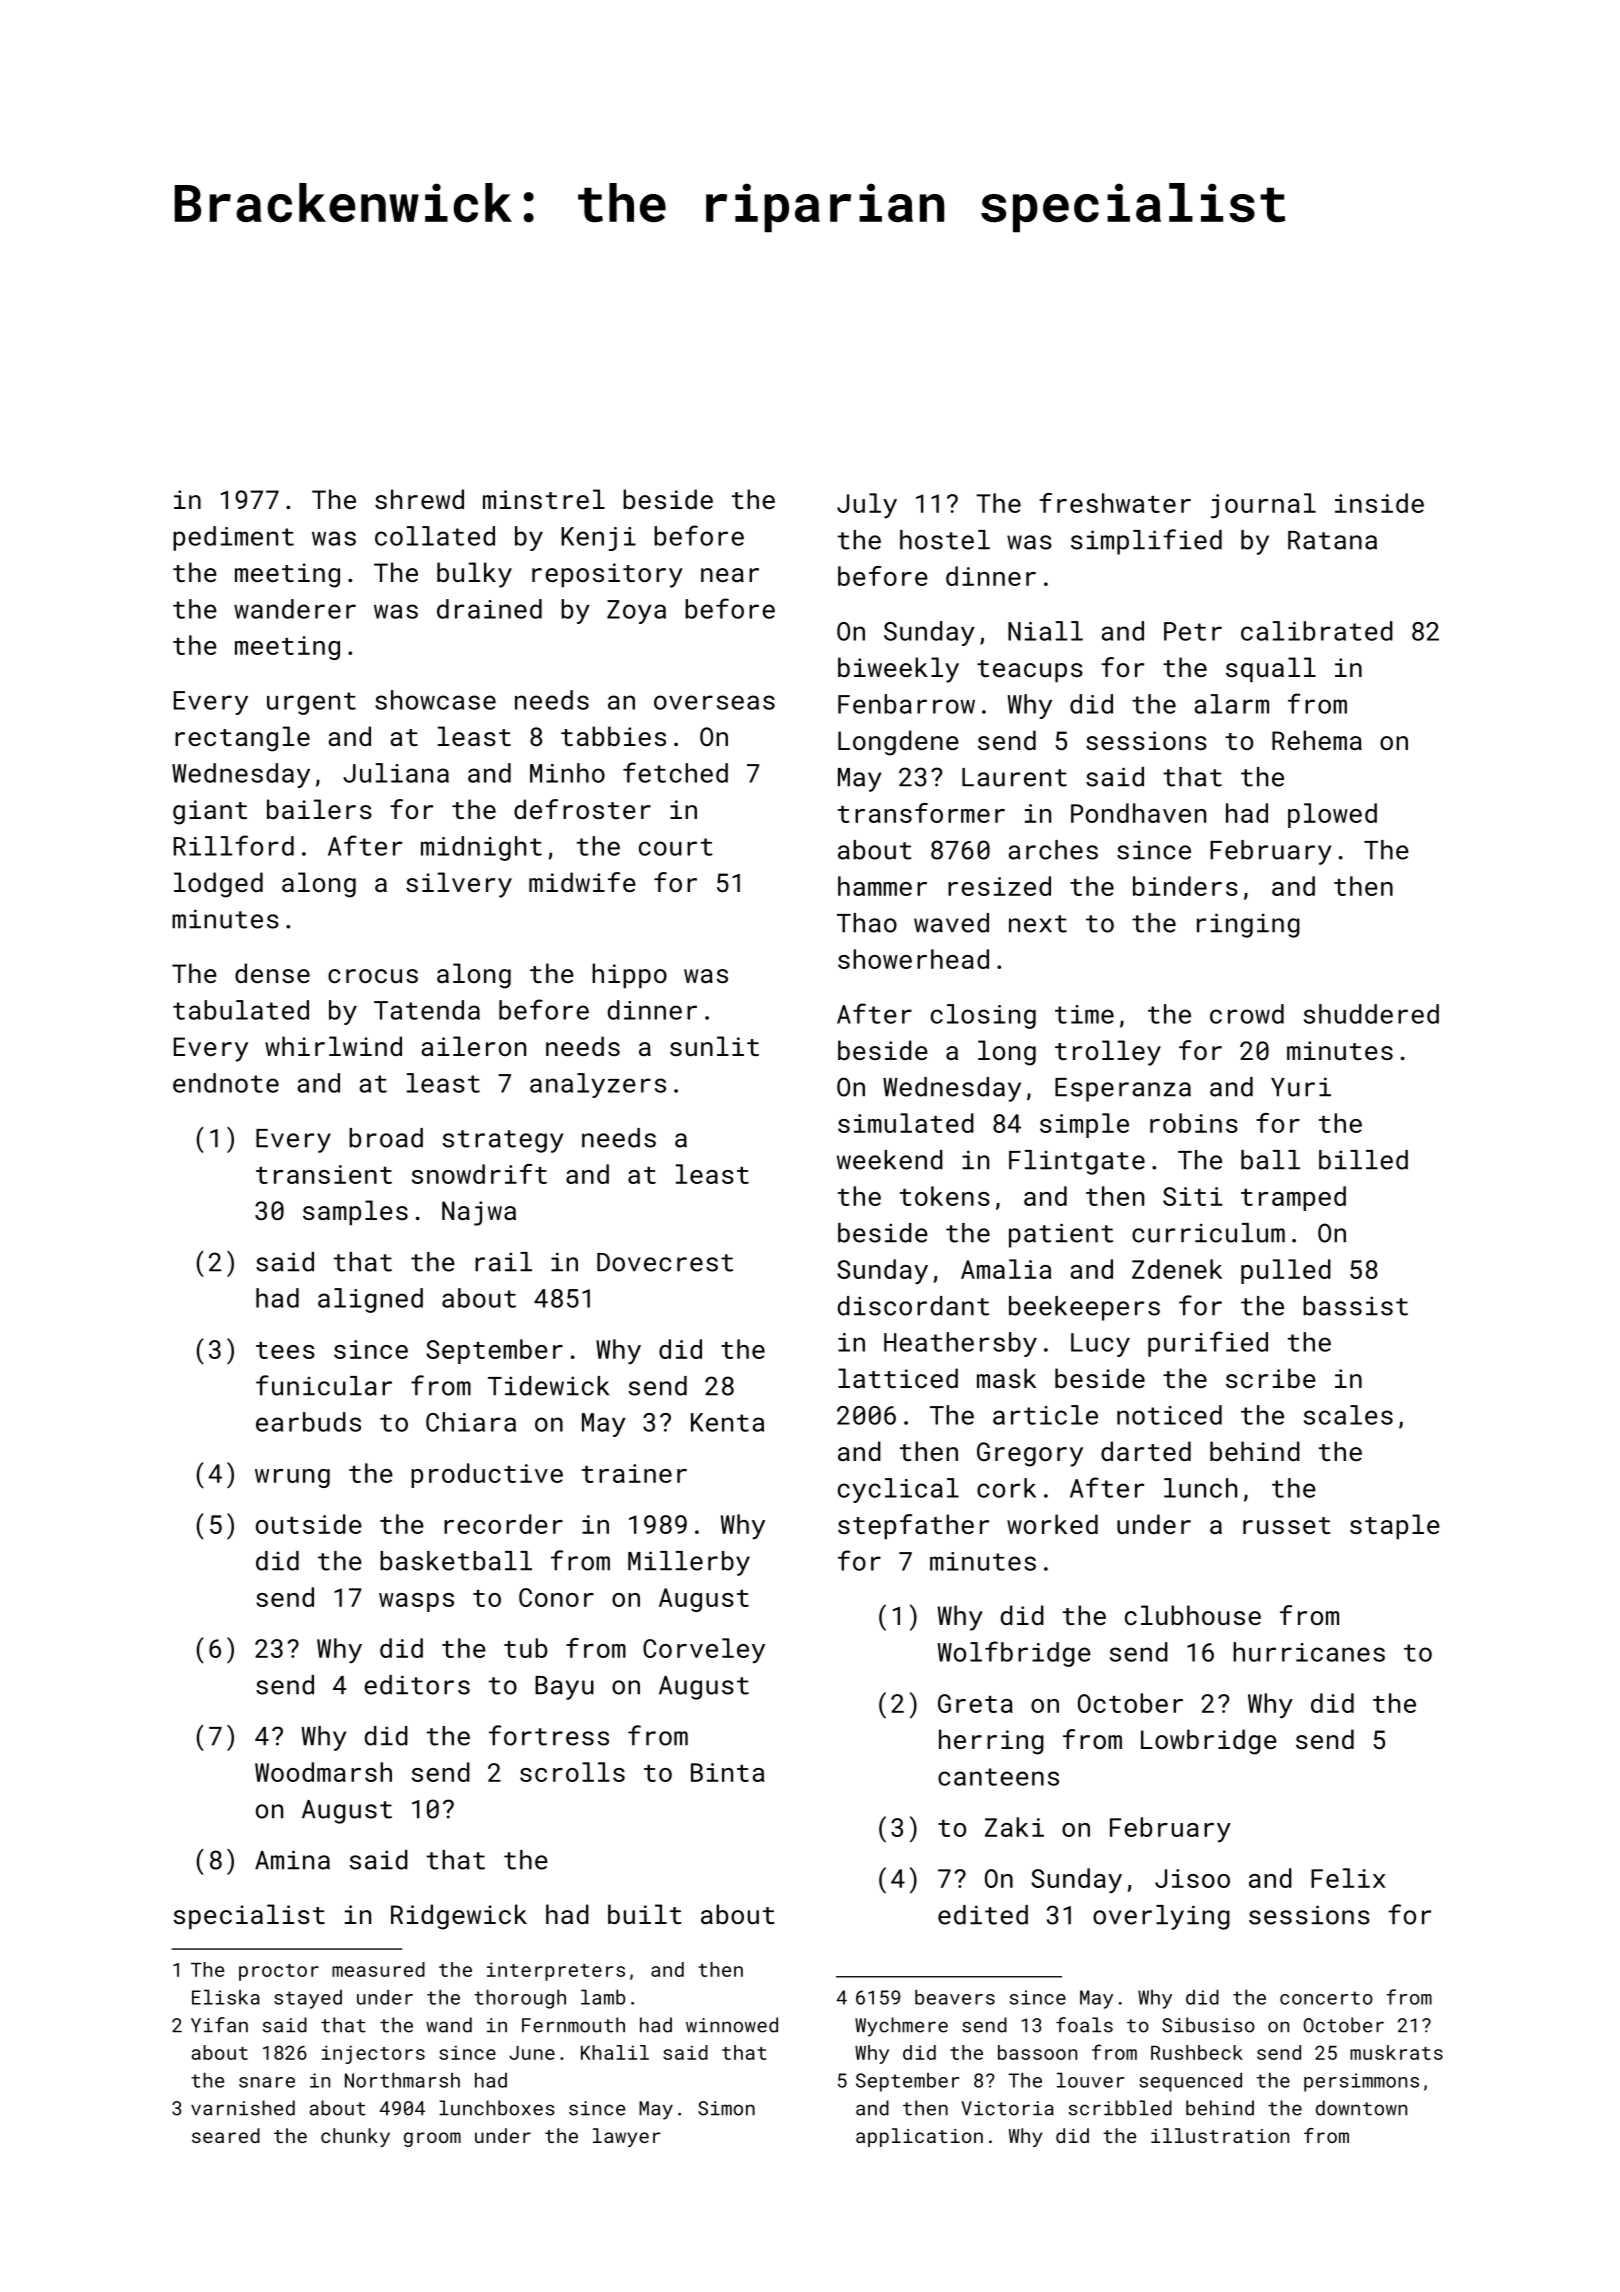 This screenshot has width=1620, height=2292. What do you see at coordinates (882, 886) in the screenshot?
I see `hammer` at bounding box center [882, 886].
